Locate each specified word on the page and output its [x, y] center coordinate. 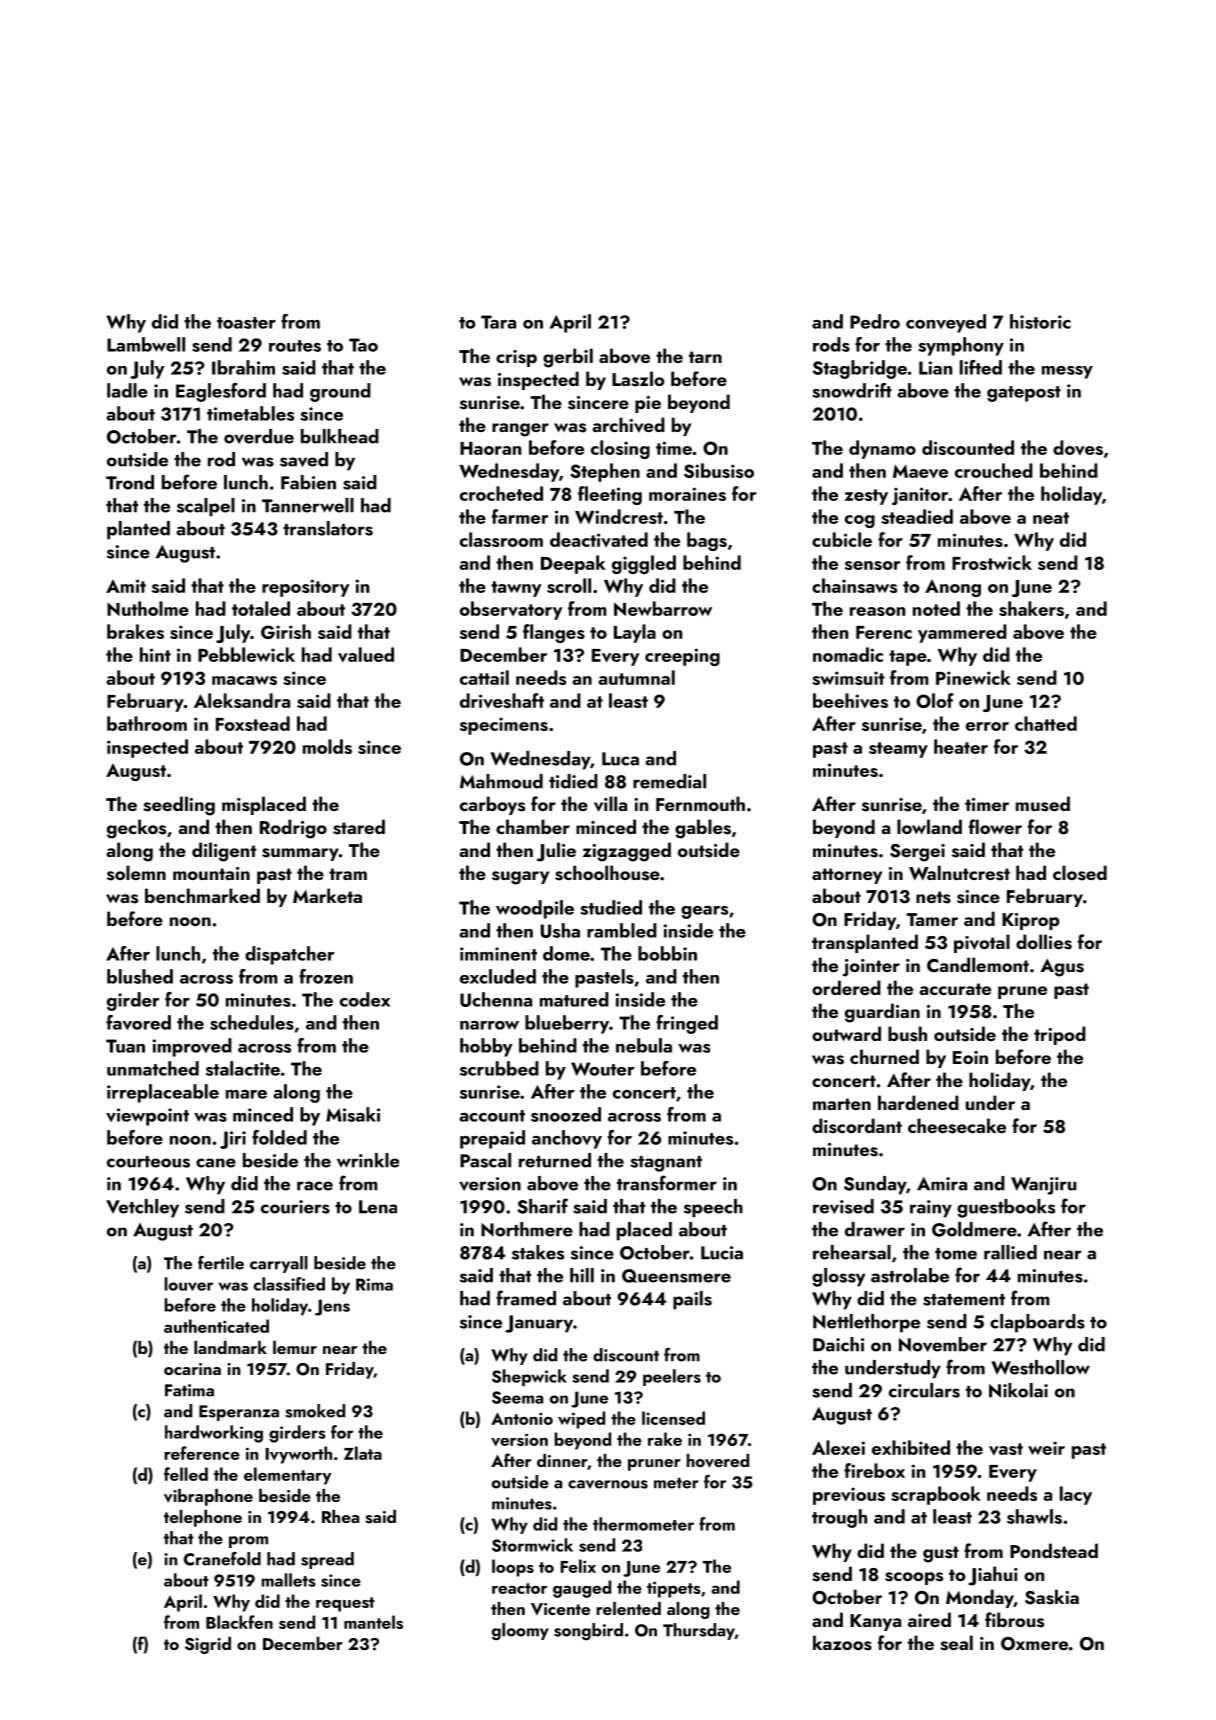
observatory [511, 610]
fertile [221, 1263]
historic [1040, 321]
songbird [588, 1632]
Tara [498, 322]
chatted [1046, 723]
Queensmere [676, 1276]
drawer [875, 1229]
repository [305, 588]
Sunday [875, 1185]
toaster [246, 323]
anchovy [567, 1139]
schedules [252, 1022]
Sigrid [208, 1645]
